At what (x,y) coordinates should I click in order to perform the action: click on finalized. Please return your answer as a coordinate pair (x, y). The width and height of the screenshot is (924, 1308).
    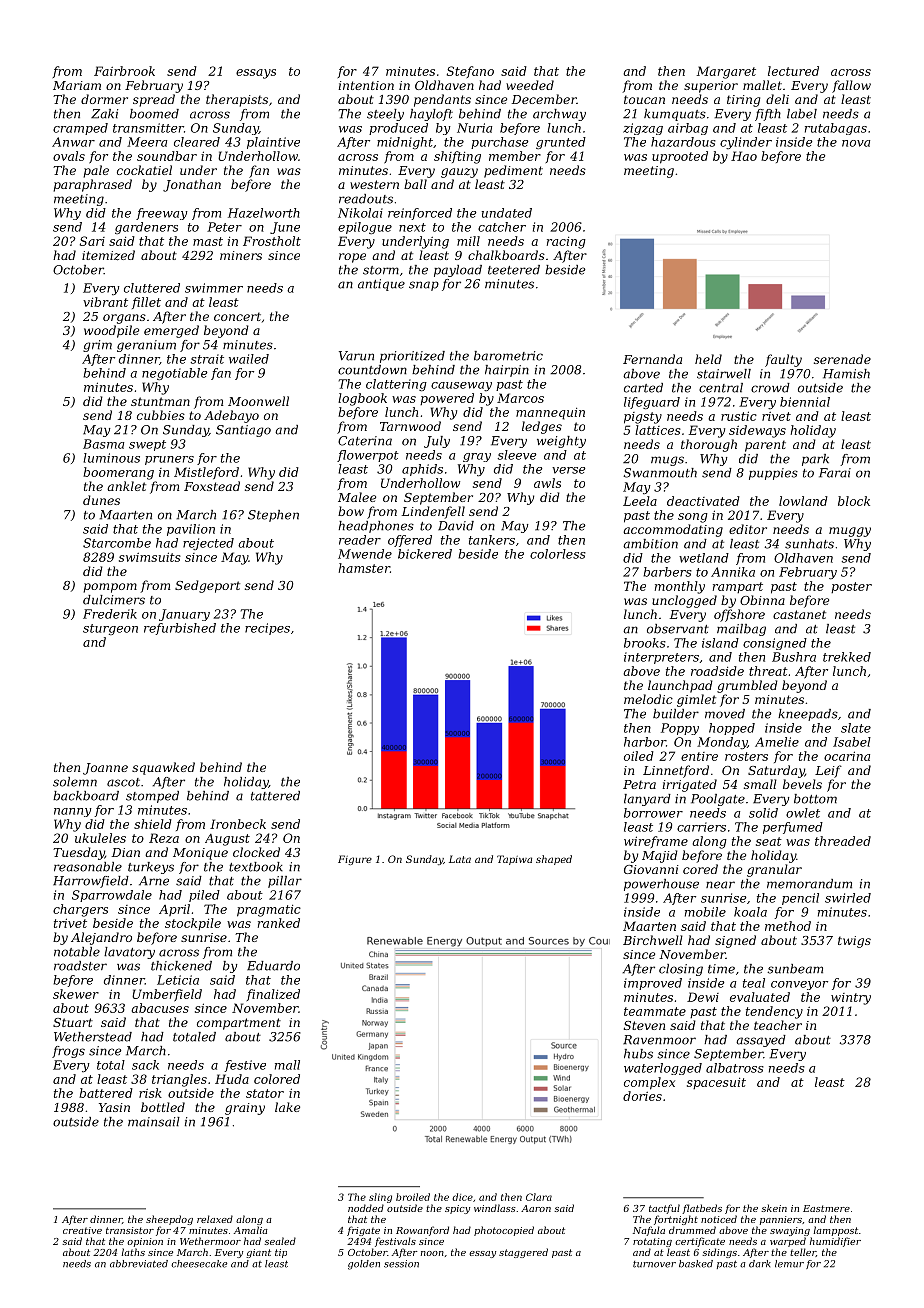
    Looking at the image, I should click on (273, 995).
